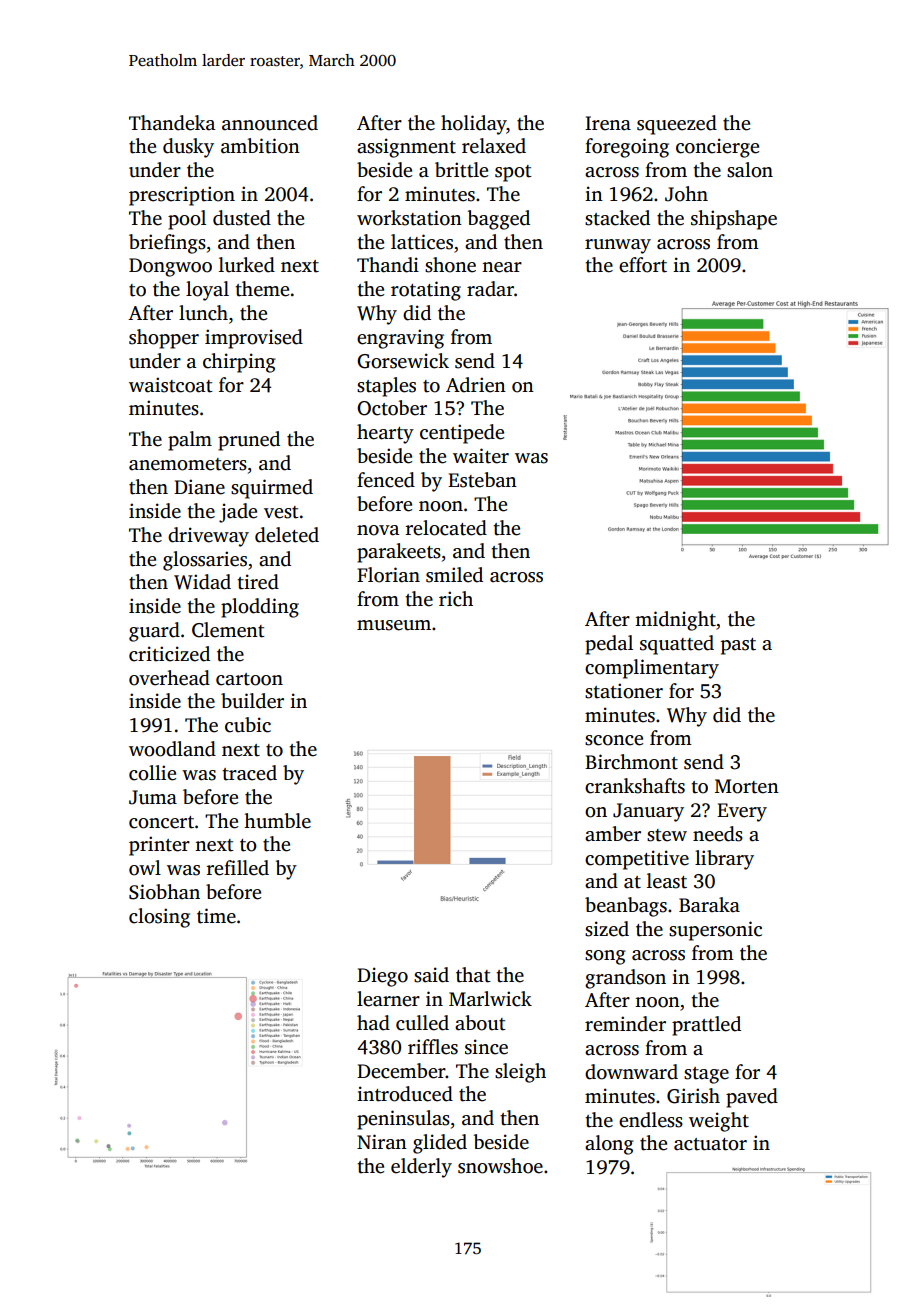  What do you see at coordinates (482, 480) in the screenshot?
I see `Esteban` at bounding box center [482, 480].
